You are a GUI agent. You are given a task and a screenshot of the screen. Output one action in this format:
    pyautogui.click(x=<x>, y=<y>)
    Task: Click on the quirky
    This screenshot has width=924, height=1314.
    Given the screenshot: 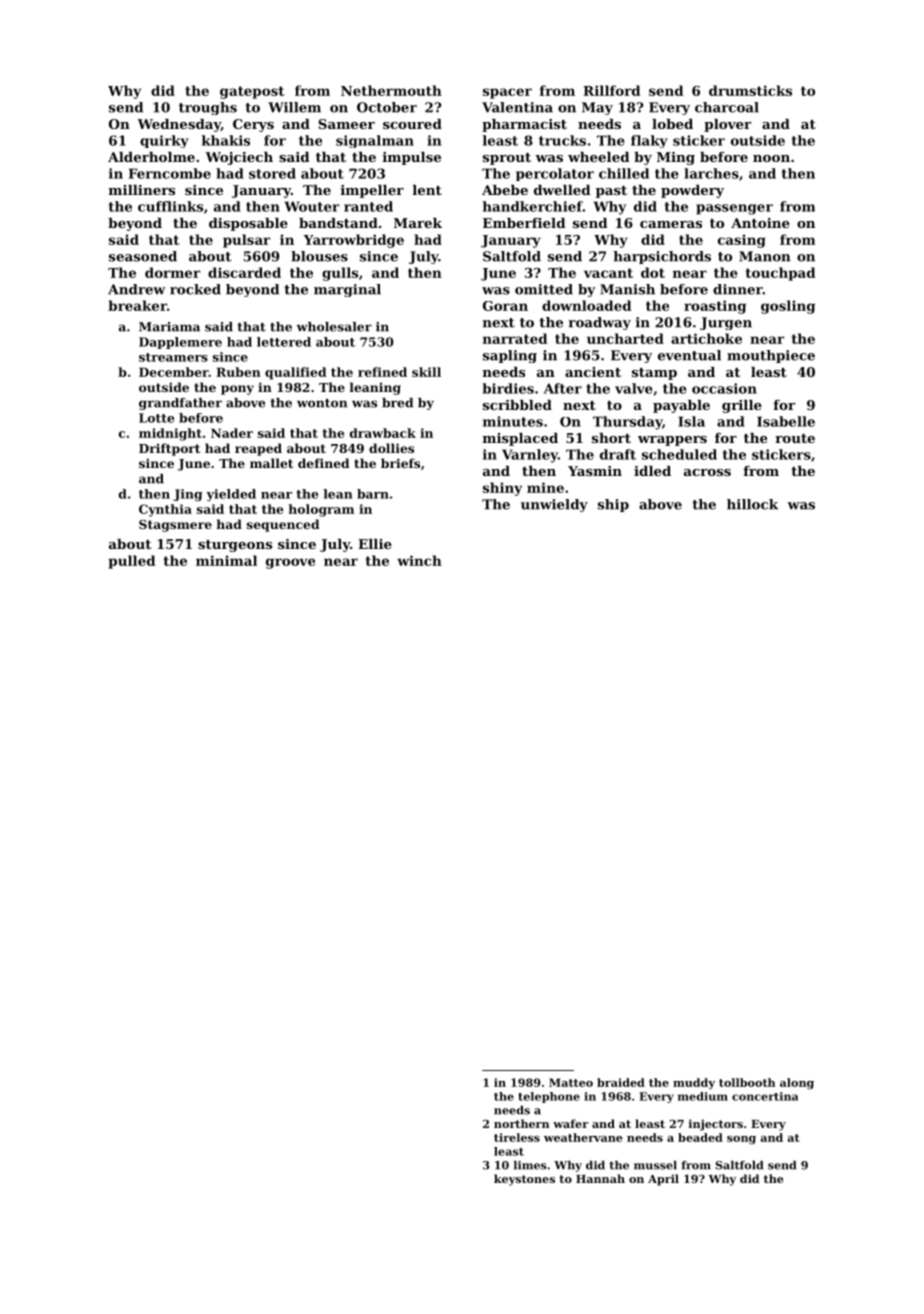 What is the action you would take?
    pyautogui.click(x=164, y=141)
